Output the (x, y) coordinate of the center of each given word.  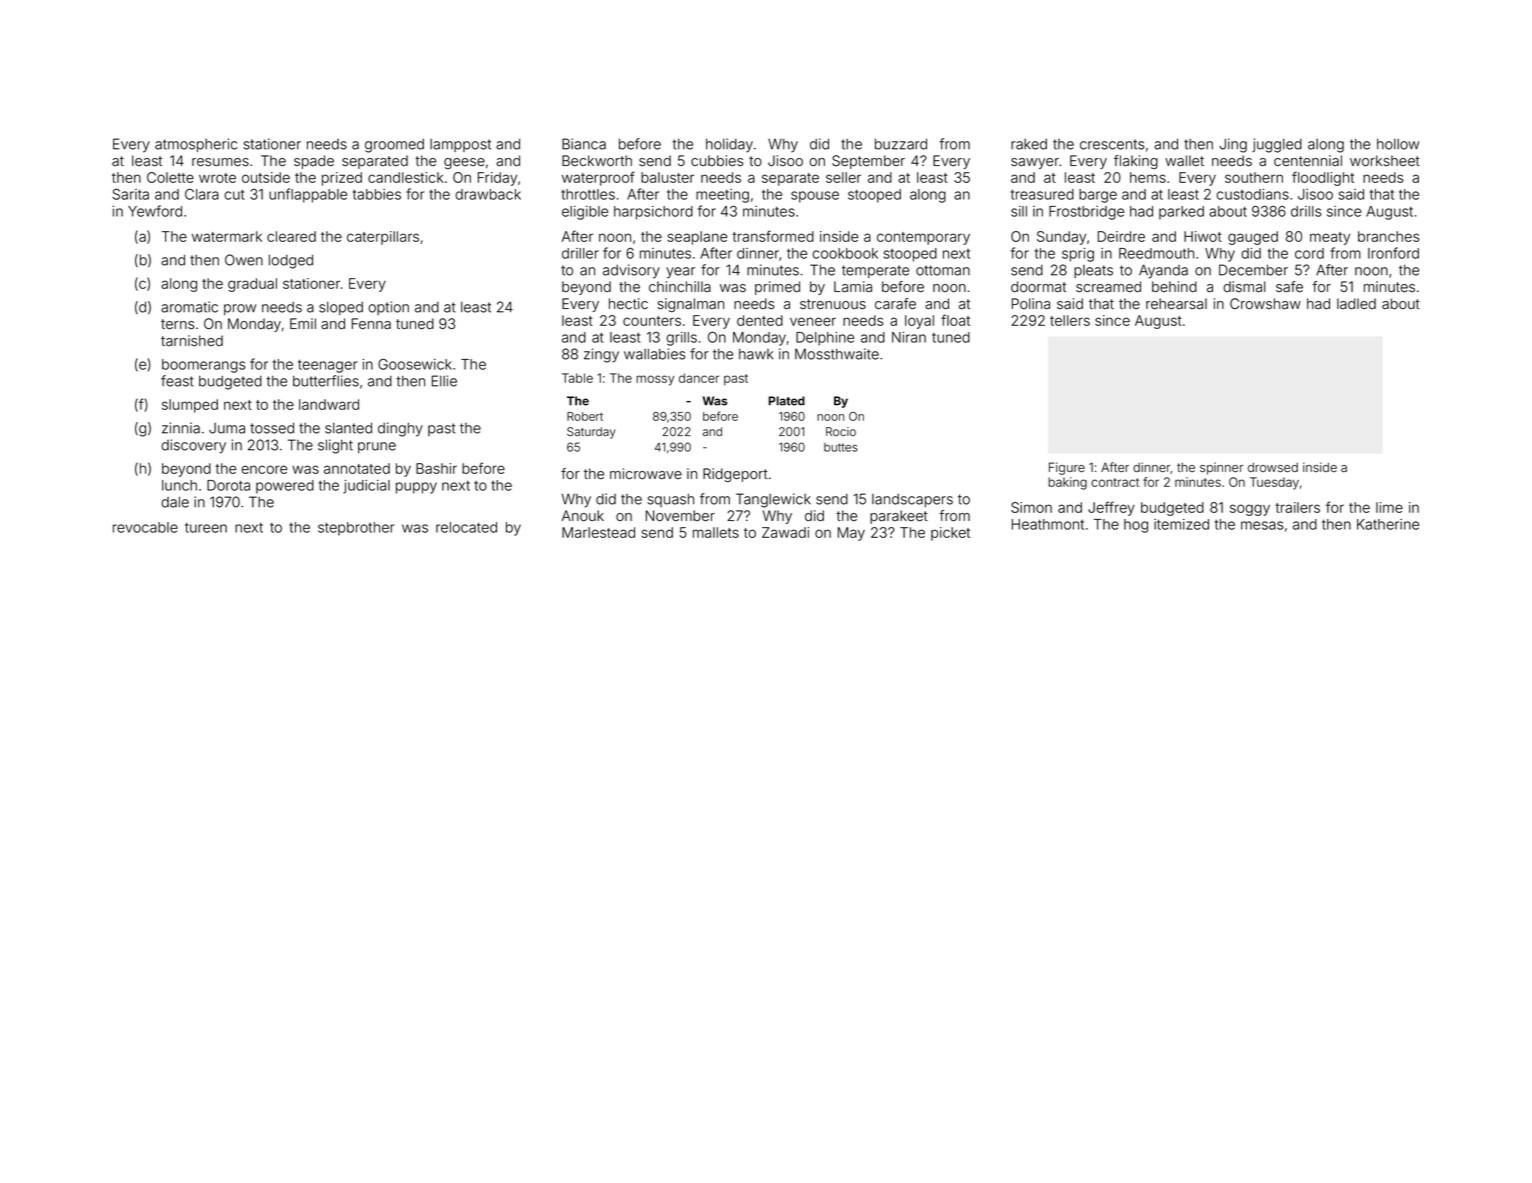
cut (234, 195)
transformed (773, 236)
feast (177, 381)
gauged (1253, 238)
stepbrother (356, 529)
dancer (699, 378)
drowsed (1273, 467)
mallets (716, 532)
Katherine (1388, 524)
